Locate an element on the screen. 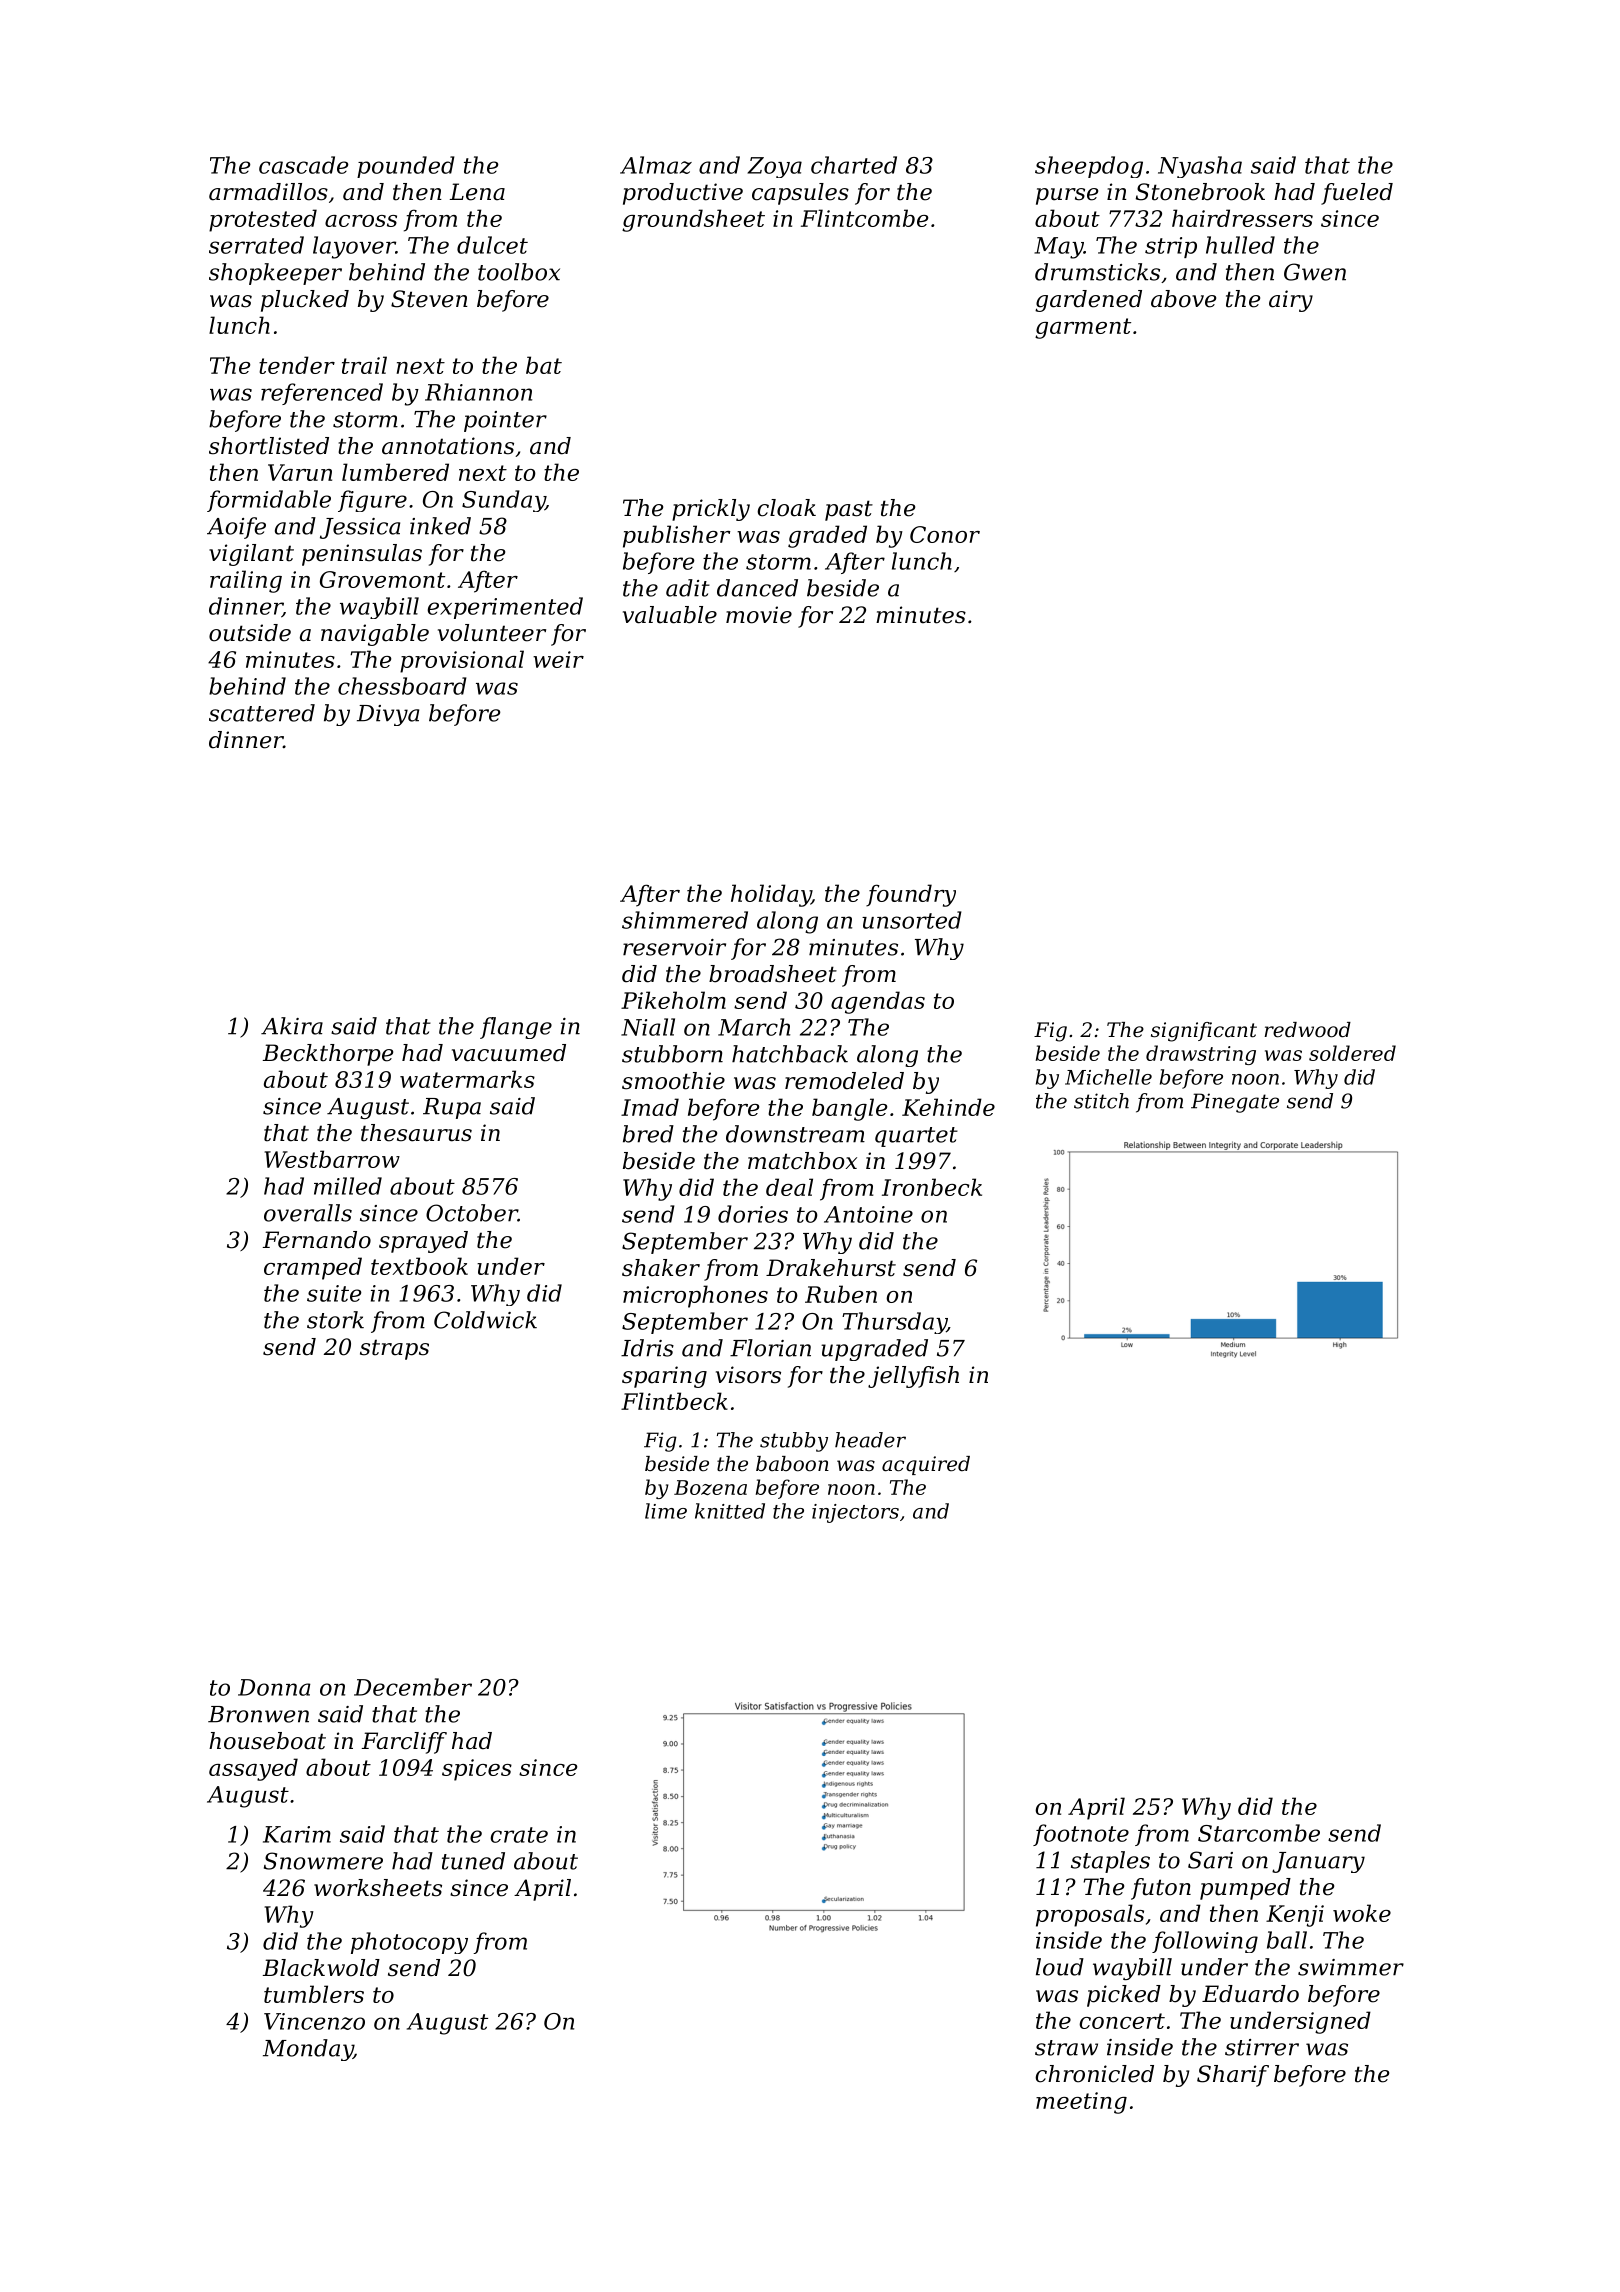  crate is located at coordinates (519, 1835).
